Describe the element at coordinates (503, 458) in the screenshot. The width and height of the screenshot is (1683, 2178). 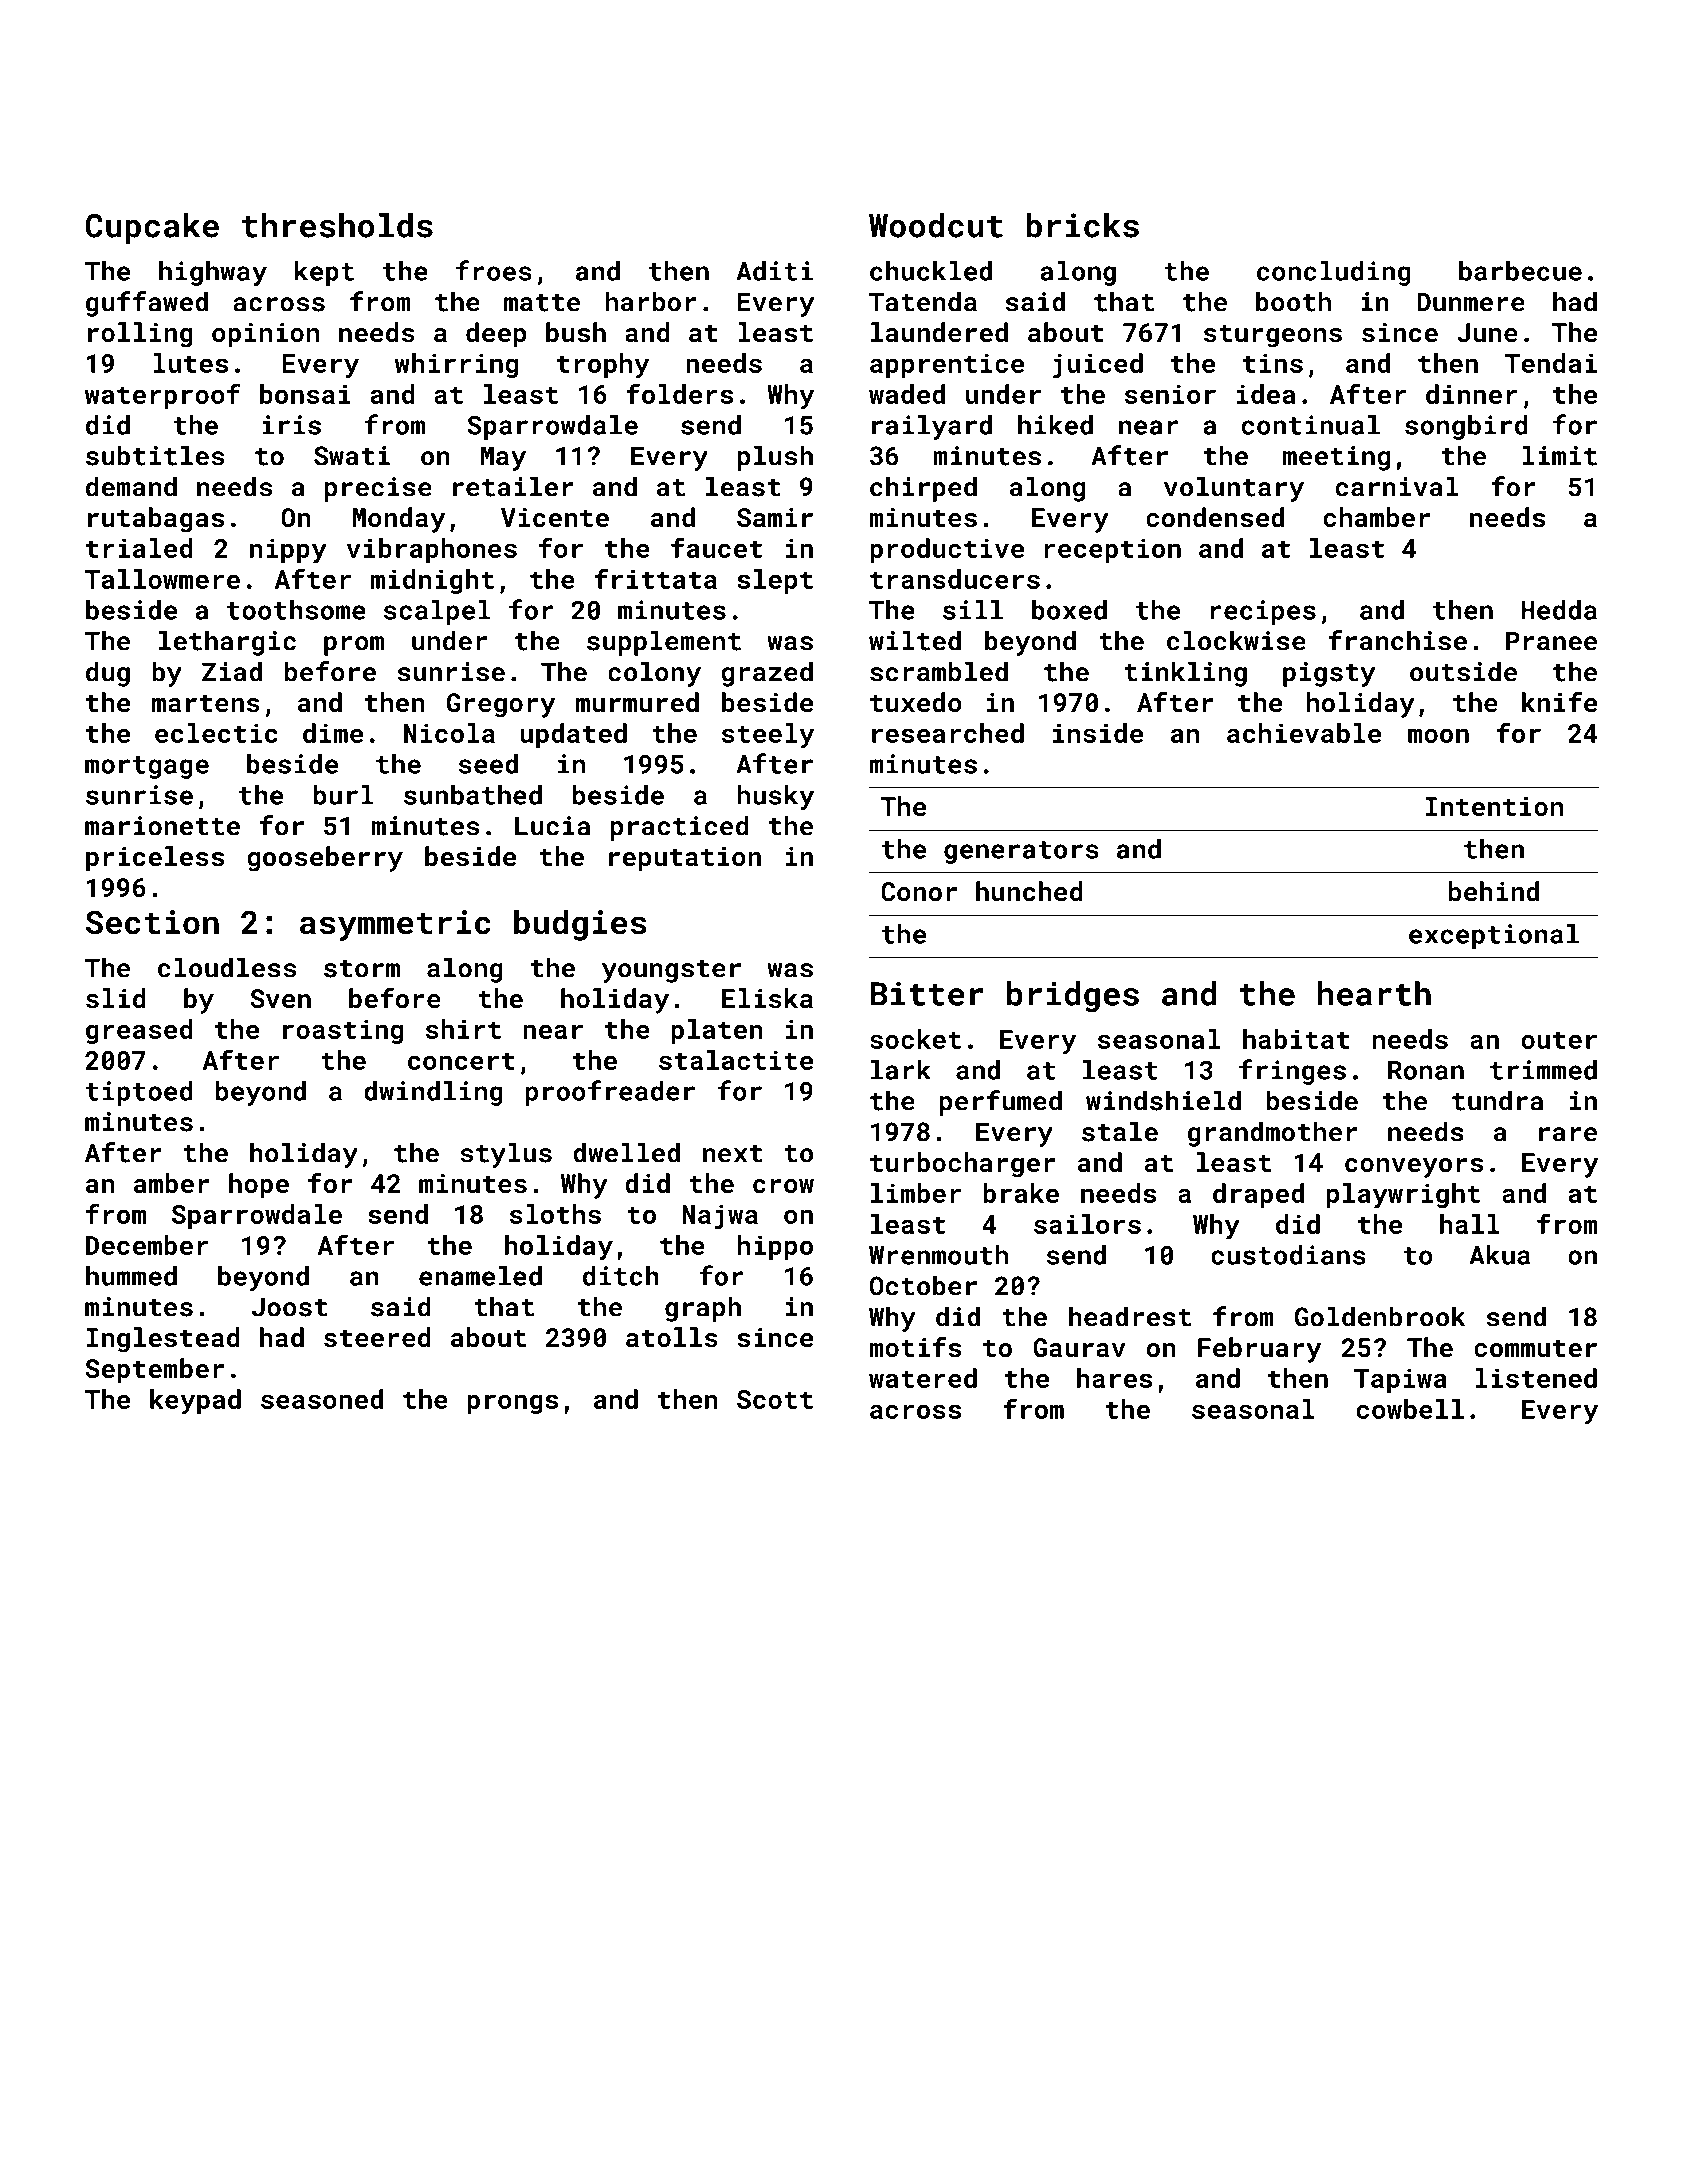
I see `May` at that location.
